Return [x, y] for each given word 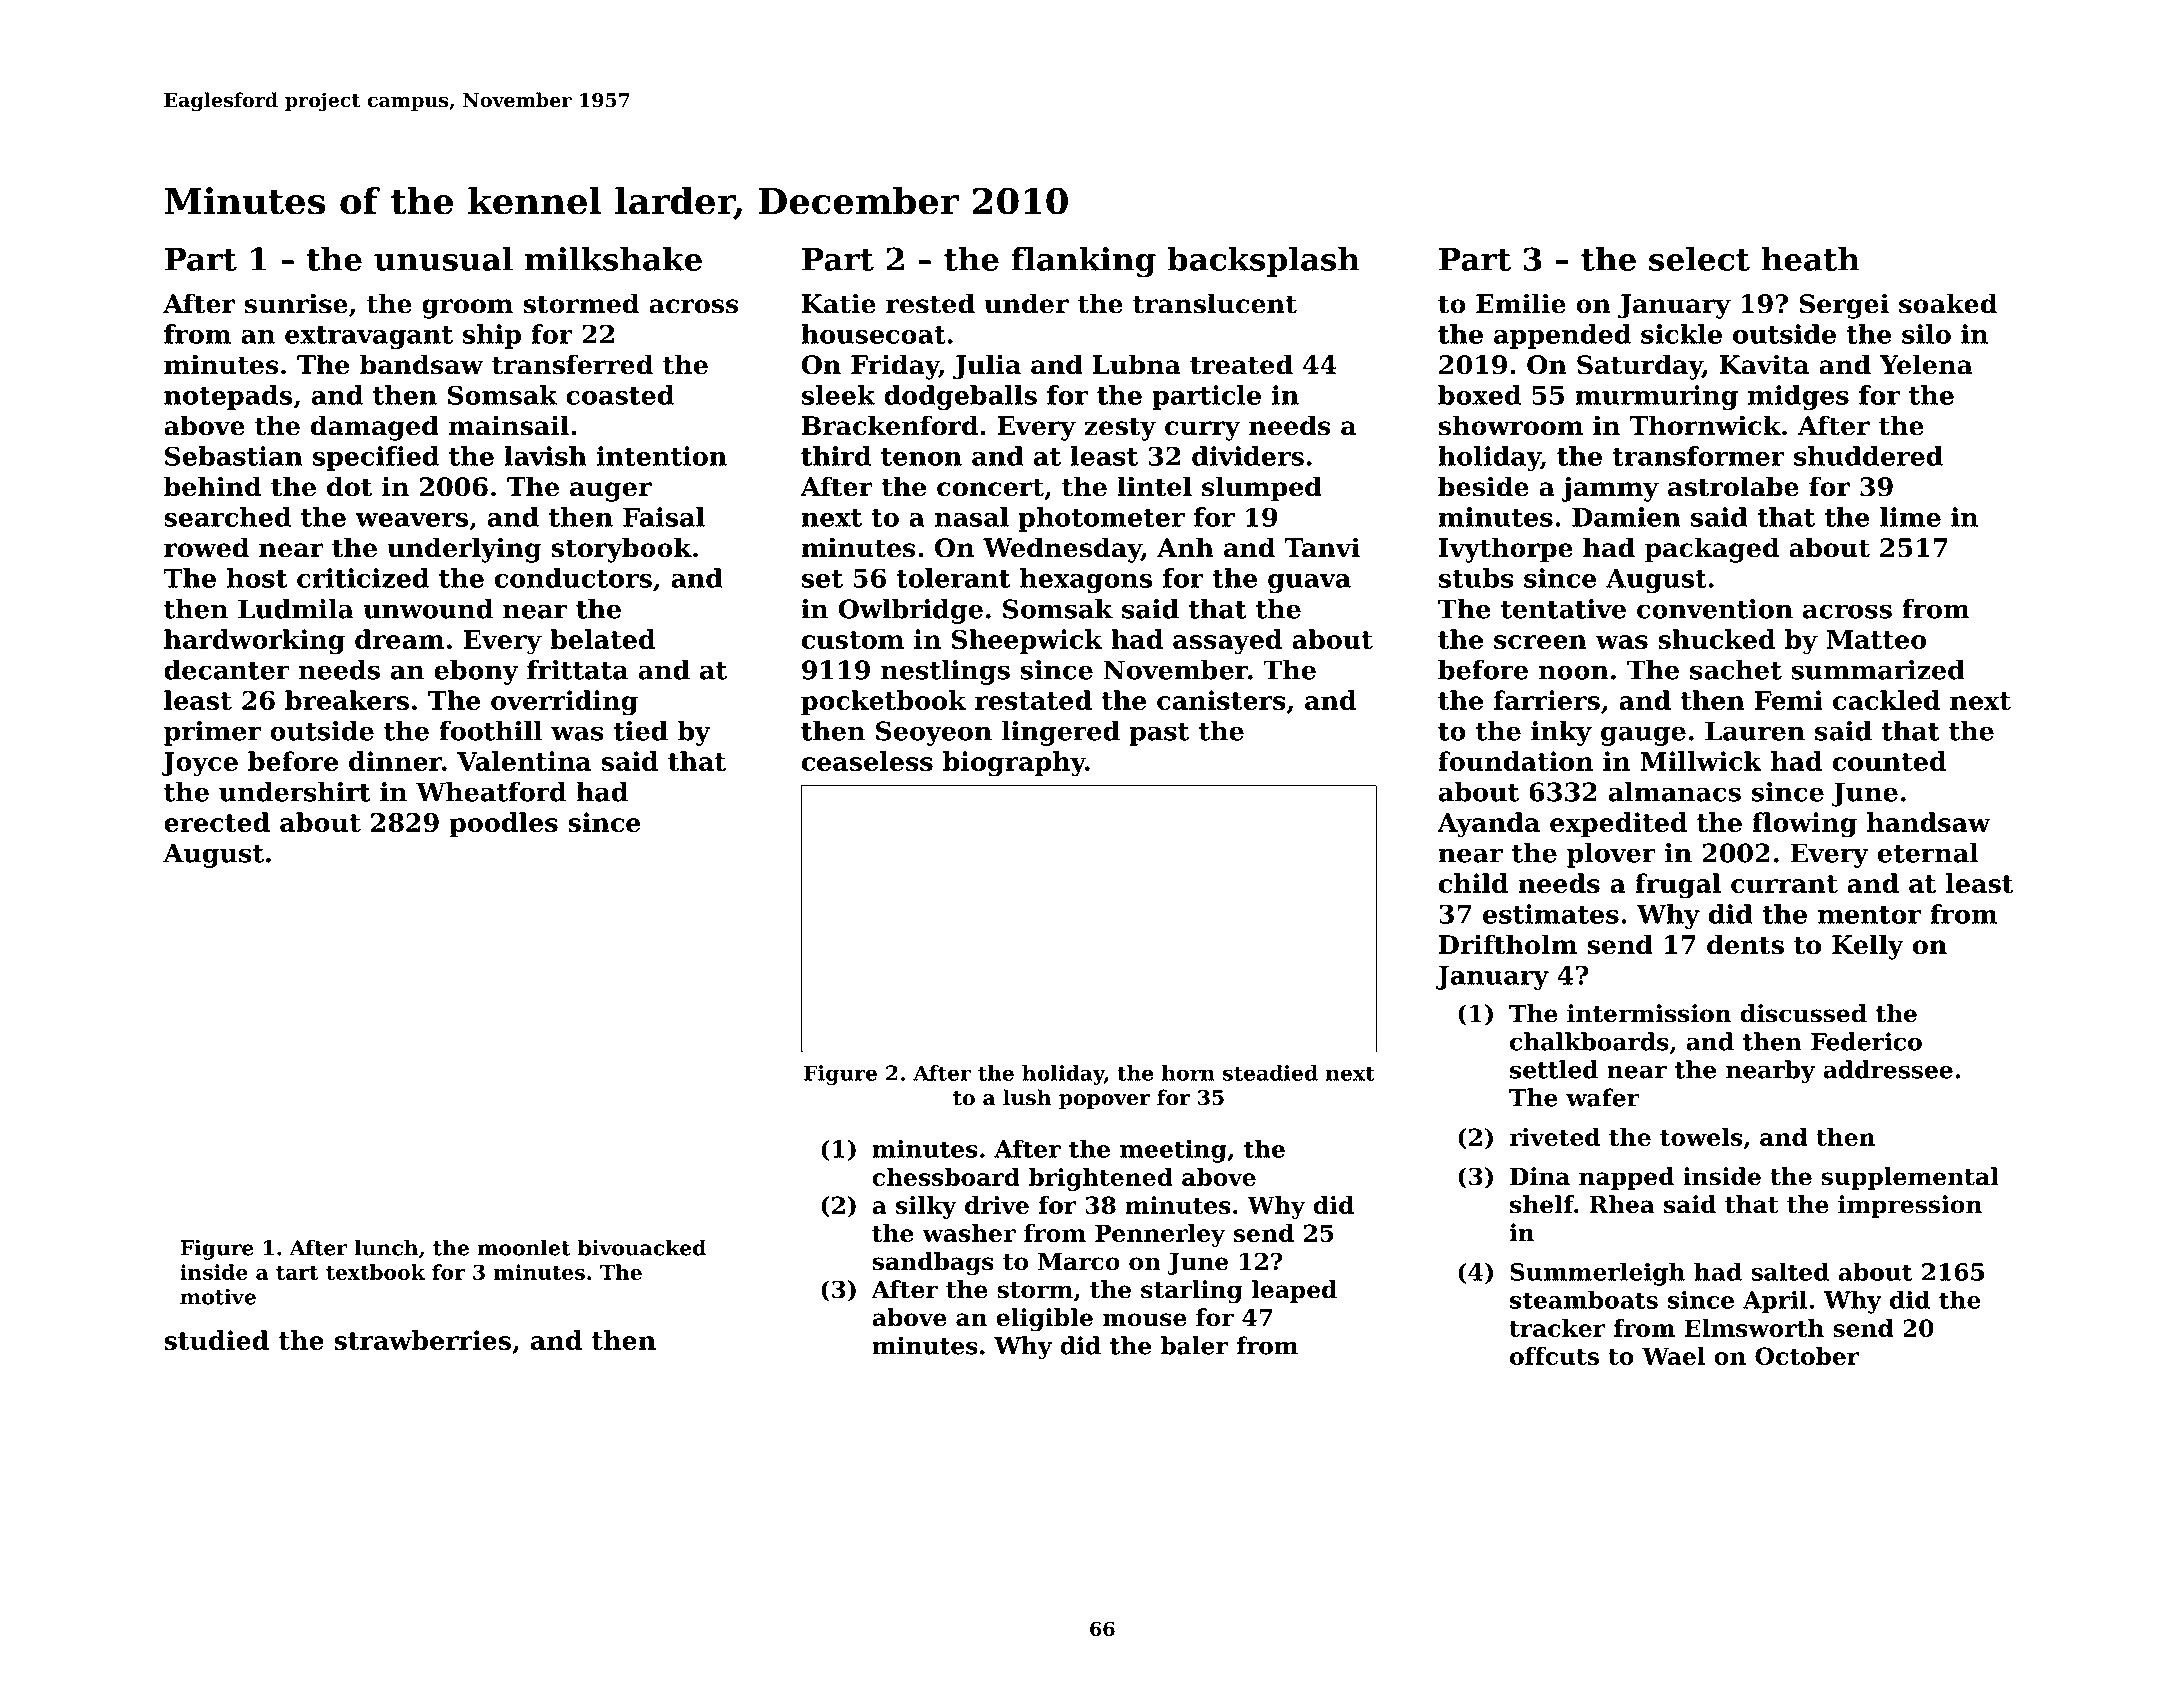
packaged [1712, 550]
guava [1309, 583]
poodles [503, 824]
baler [1194, 1345]
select [1699, 259]
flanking [1083, 262]
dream [400, 639]
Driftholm [1508, 944]
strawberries [422, 1340]
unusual [443, 259]
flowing [1804, 825]
